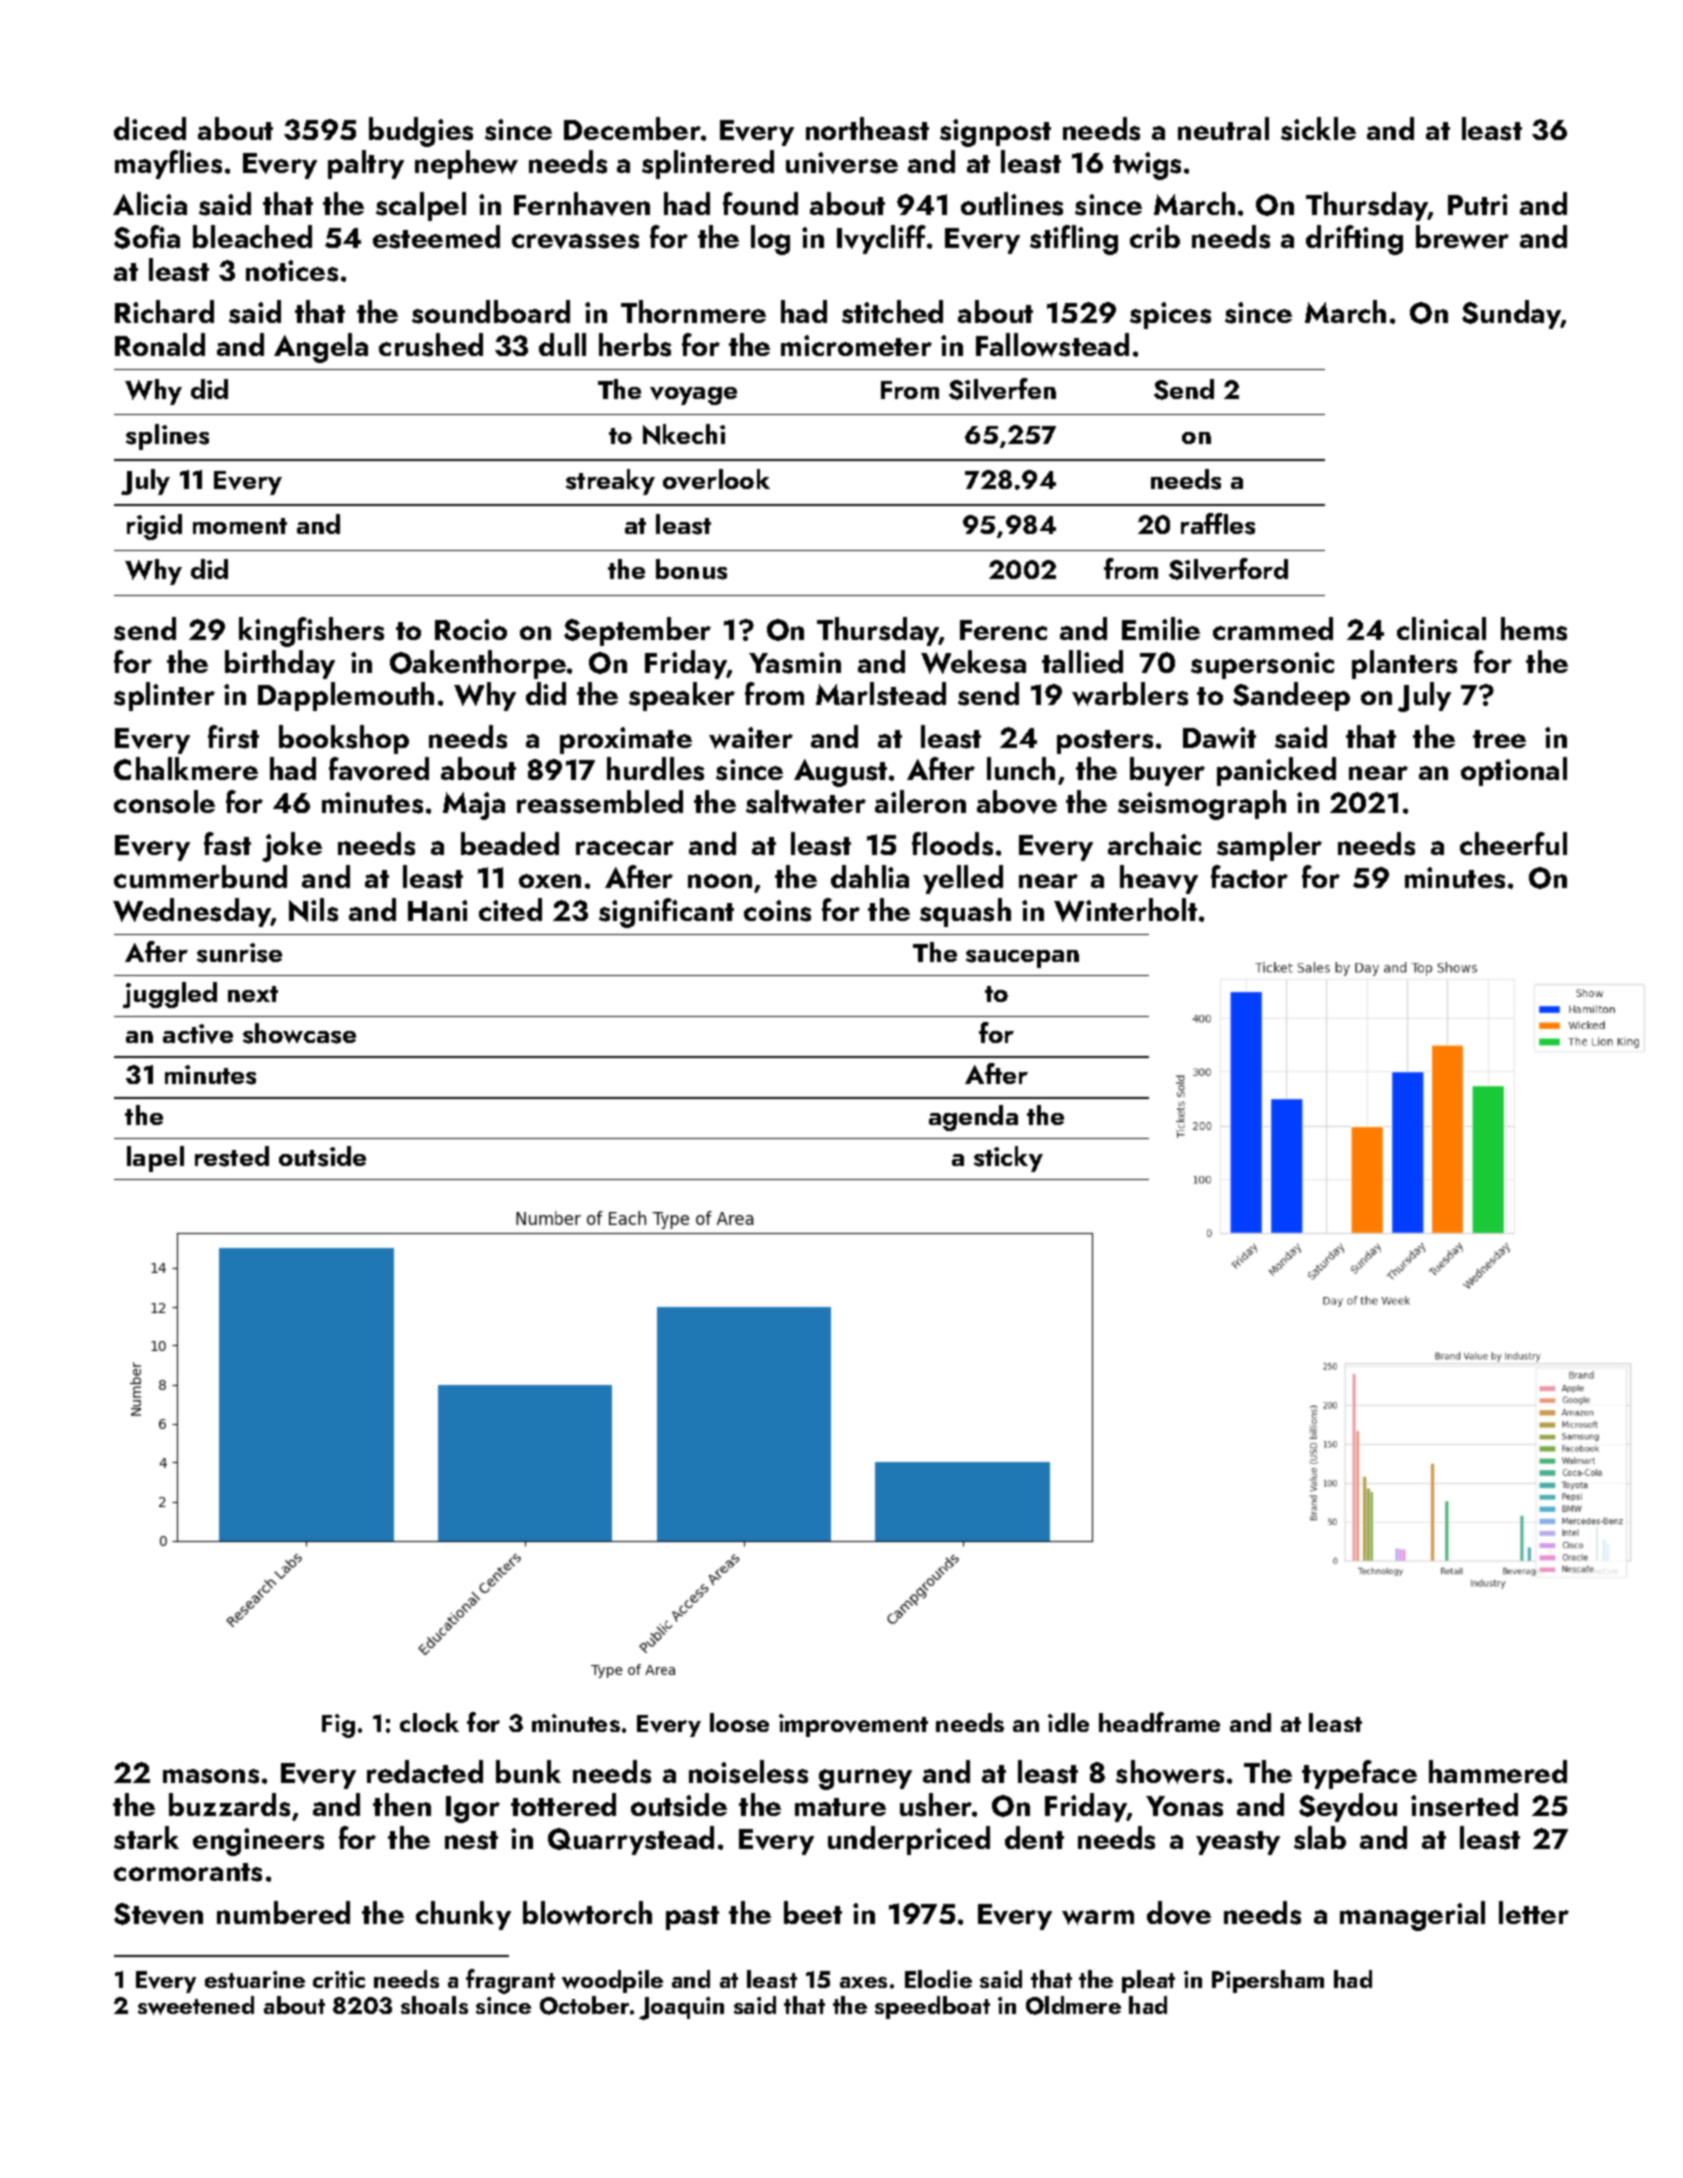  What do you see at coordinates (292, 271) in the document?
I see `notices` at bounding box center [292, 271].
